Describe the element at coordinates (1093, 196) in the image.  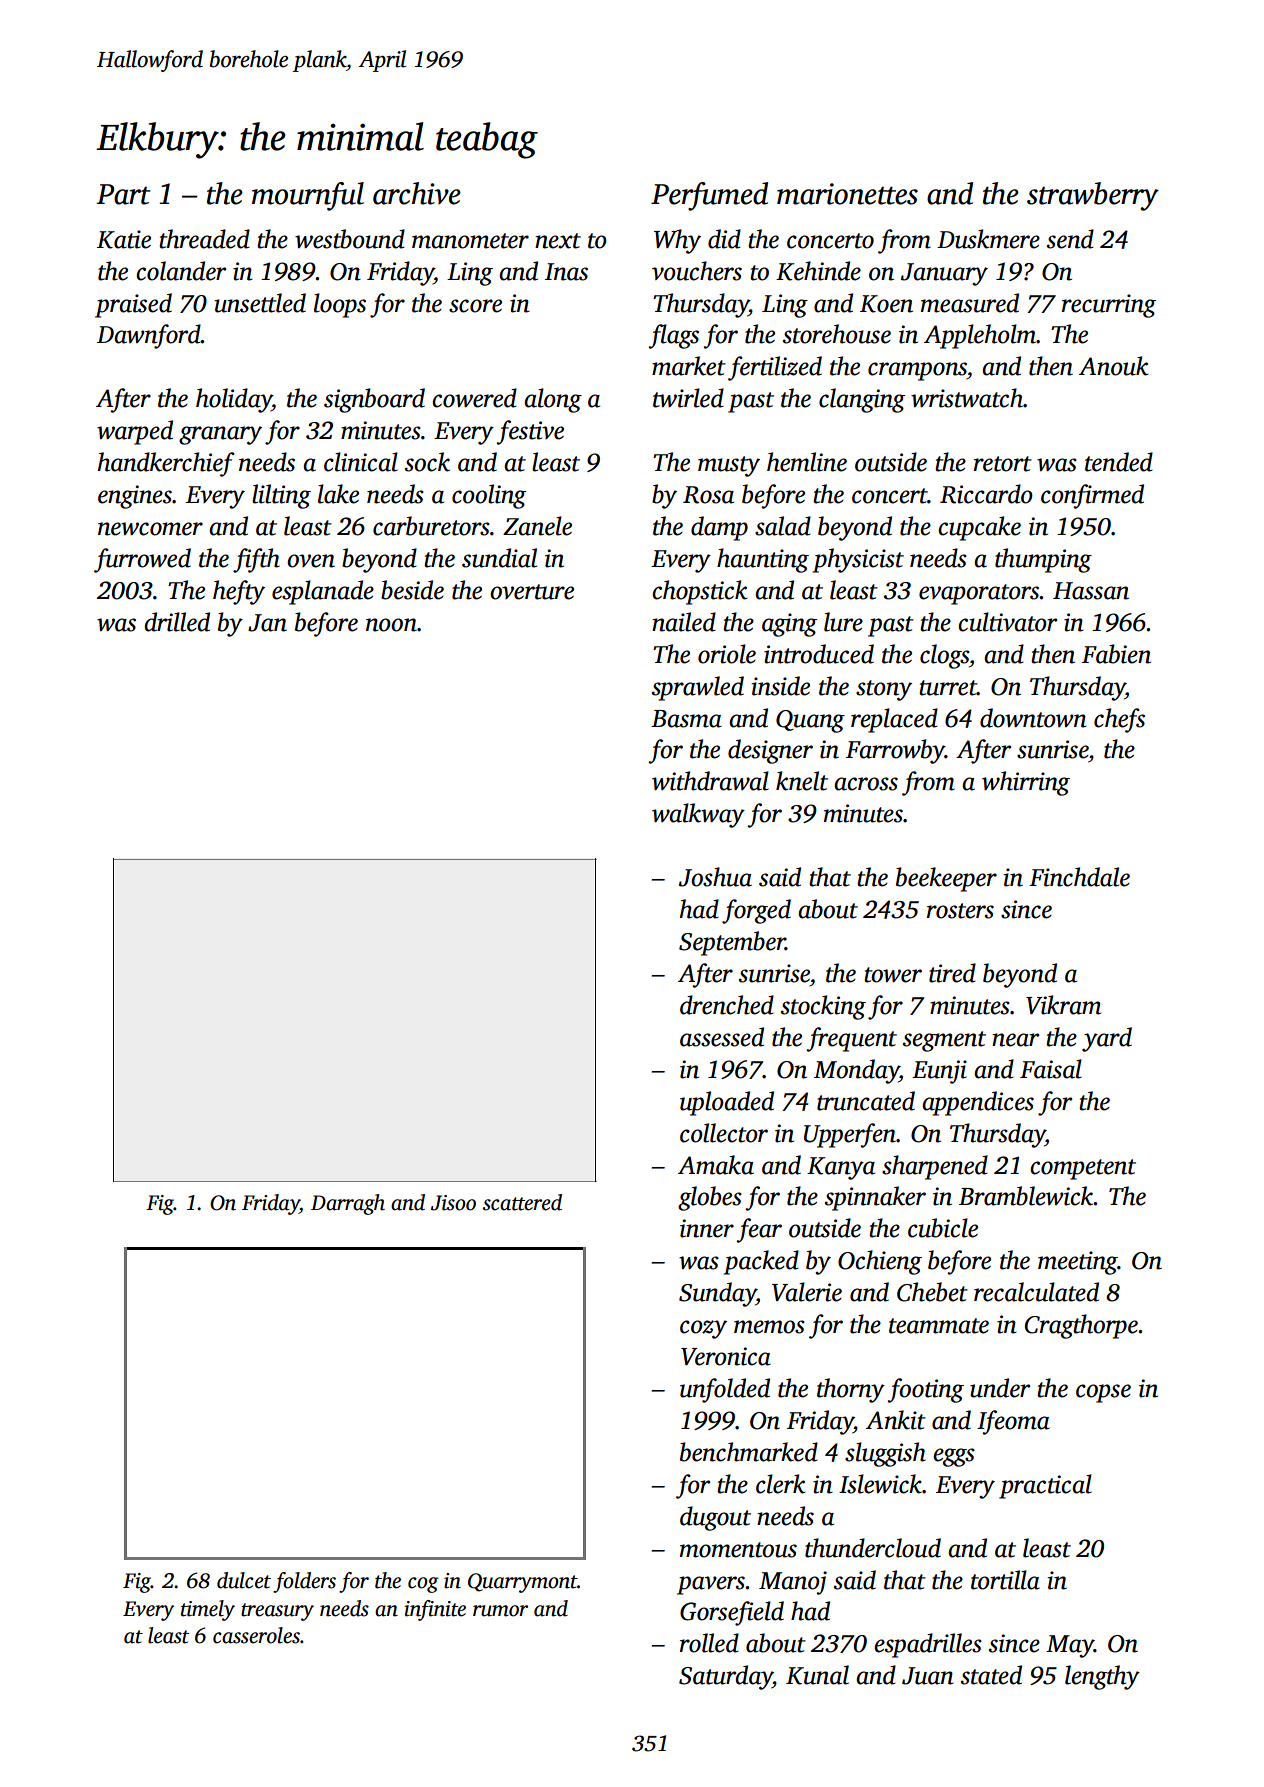
I see `strawberry` at that location.
